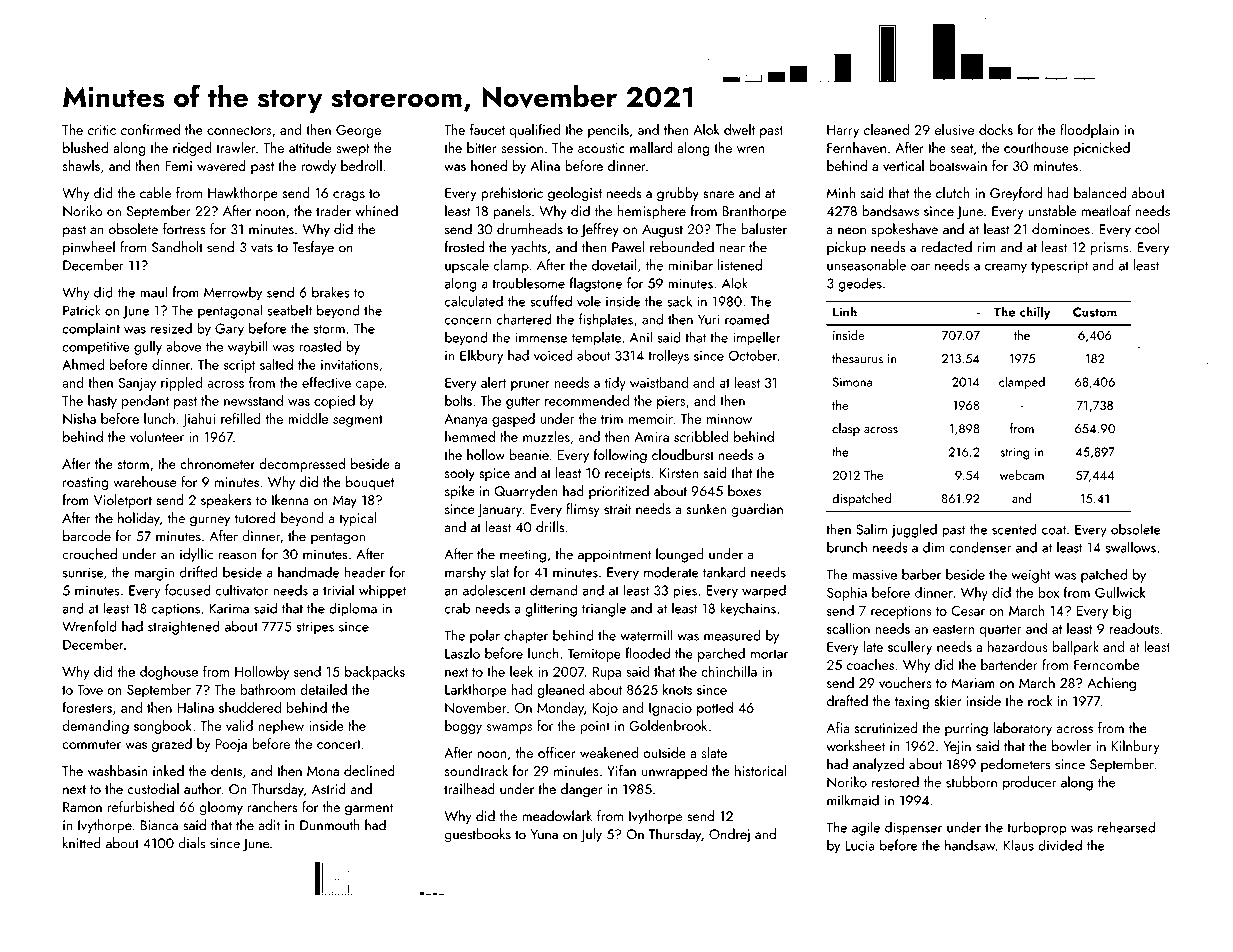 Image resolution: width=1233 pixels, height=952 pixels. I want to click on dials, so click(191, 843).
